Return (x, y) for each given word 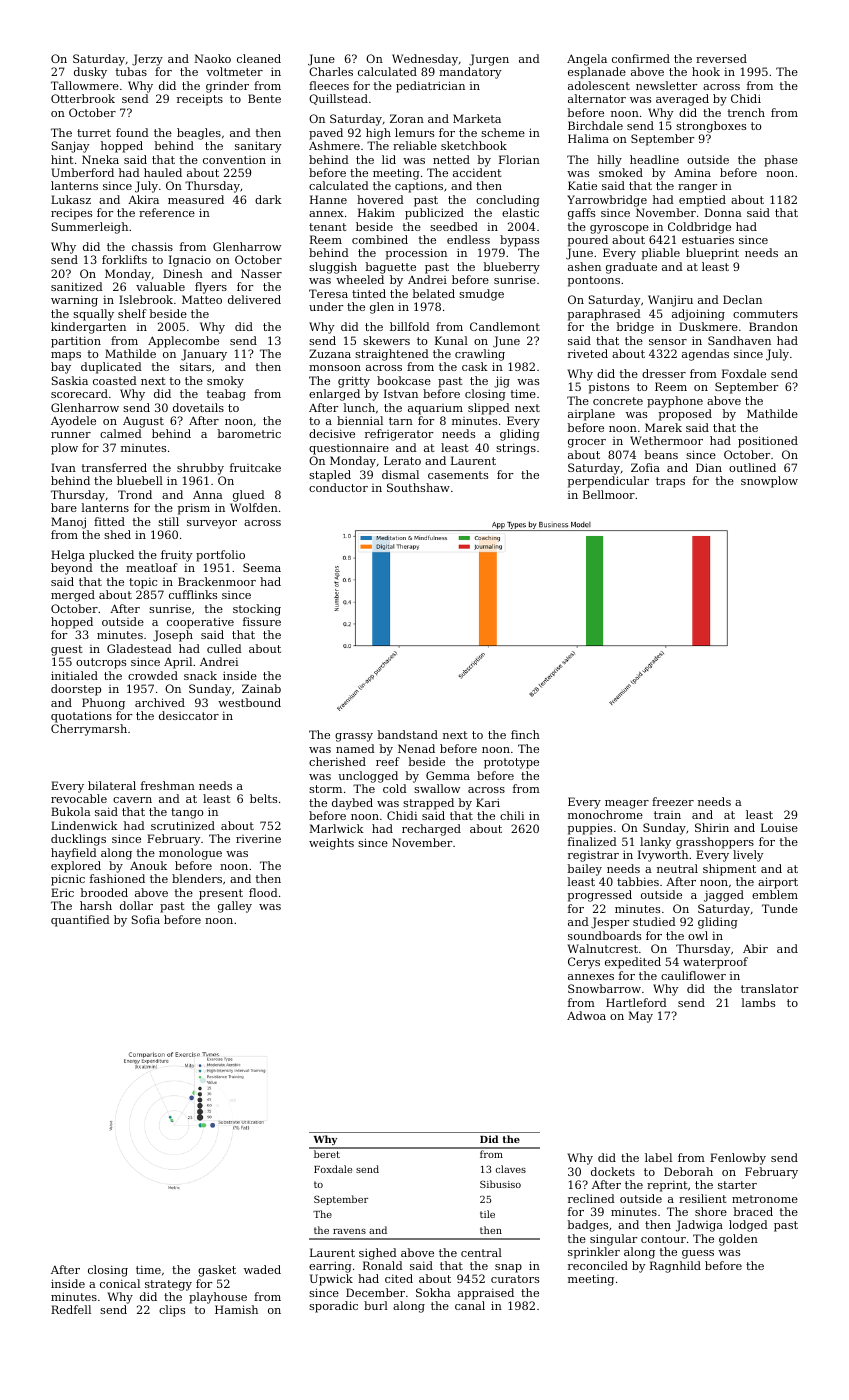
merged (73, 596)
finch (525, 734)
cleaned (259, 58)
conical (120, 1283)
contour (663, 1239)
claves (511, 1169)
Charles (331, 71)
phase (781, 161)
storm (325, 789)
